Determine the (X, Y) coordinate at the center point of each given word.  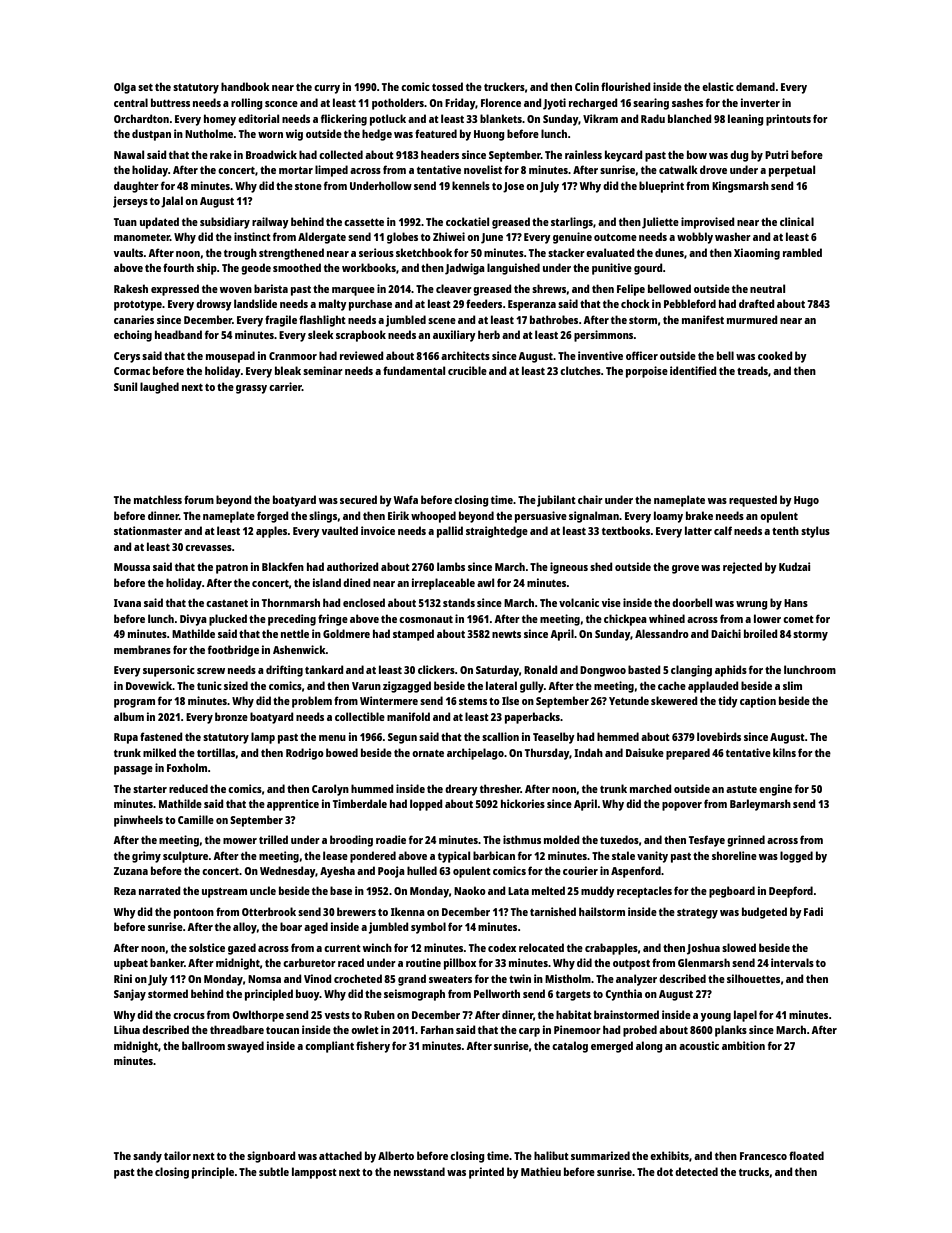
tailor (177, 1155)
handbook (245, 86)
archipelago (475, 754)
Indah (588, 752)
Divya (193, 620)
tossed (447, 86)
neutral (767, 288)
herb (489, 334)
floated (806, 1155)
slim (792, 685)
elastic (718, 86)
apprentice (293, 805)
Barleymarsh (760, 805)
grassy (251, 389)
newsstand (419, 1171)
